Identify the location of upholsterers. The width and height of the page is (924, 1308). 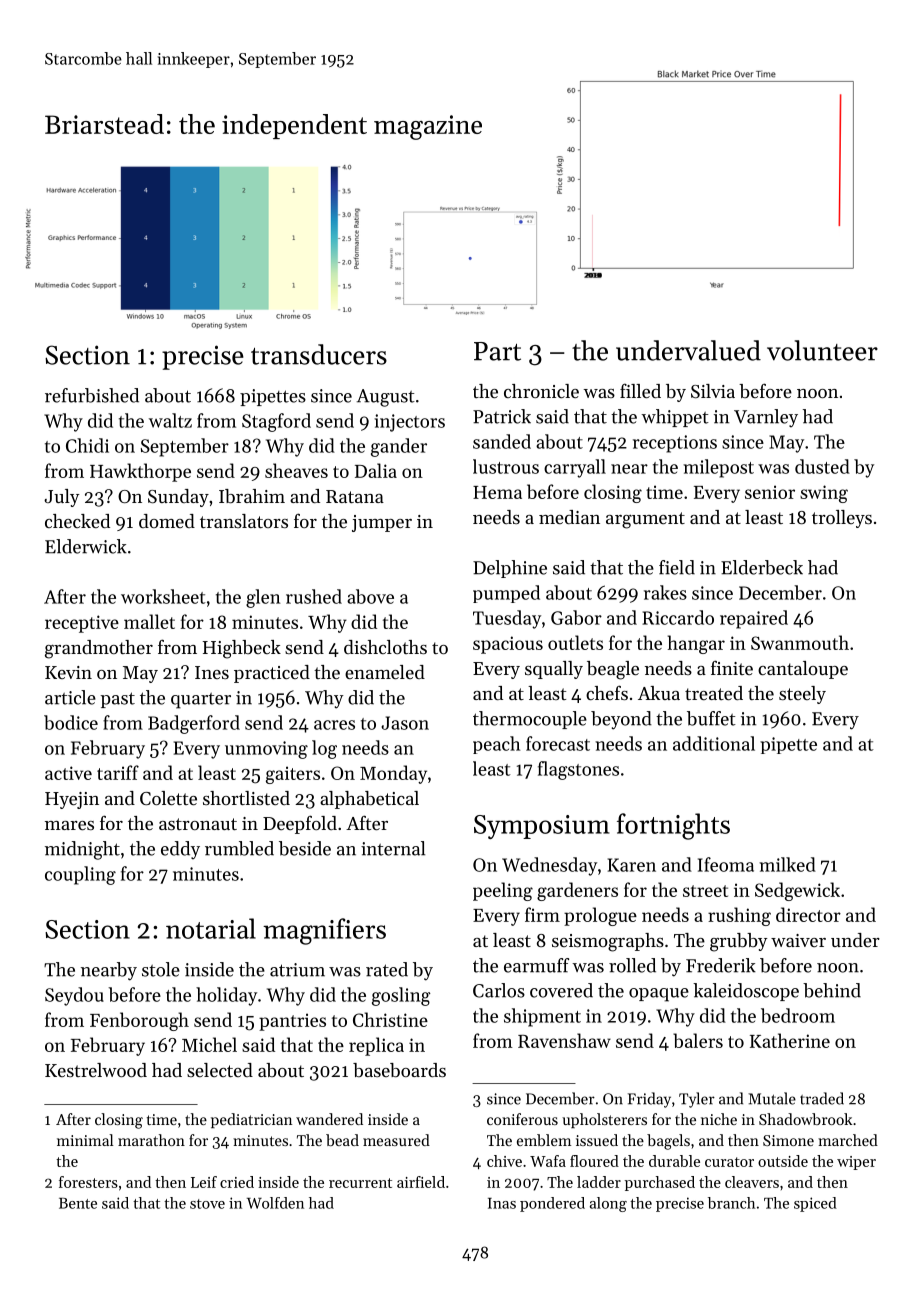
(604, 1120).
